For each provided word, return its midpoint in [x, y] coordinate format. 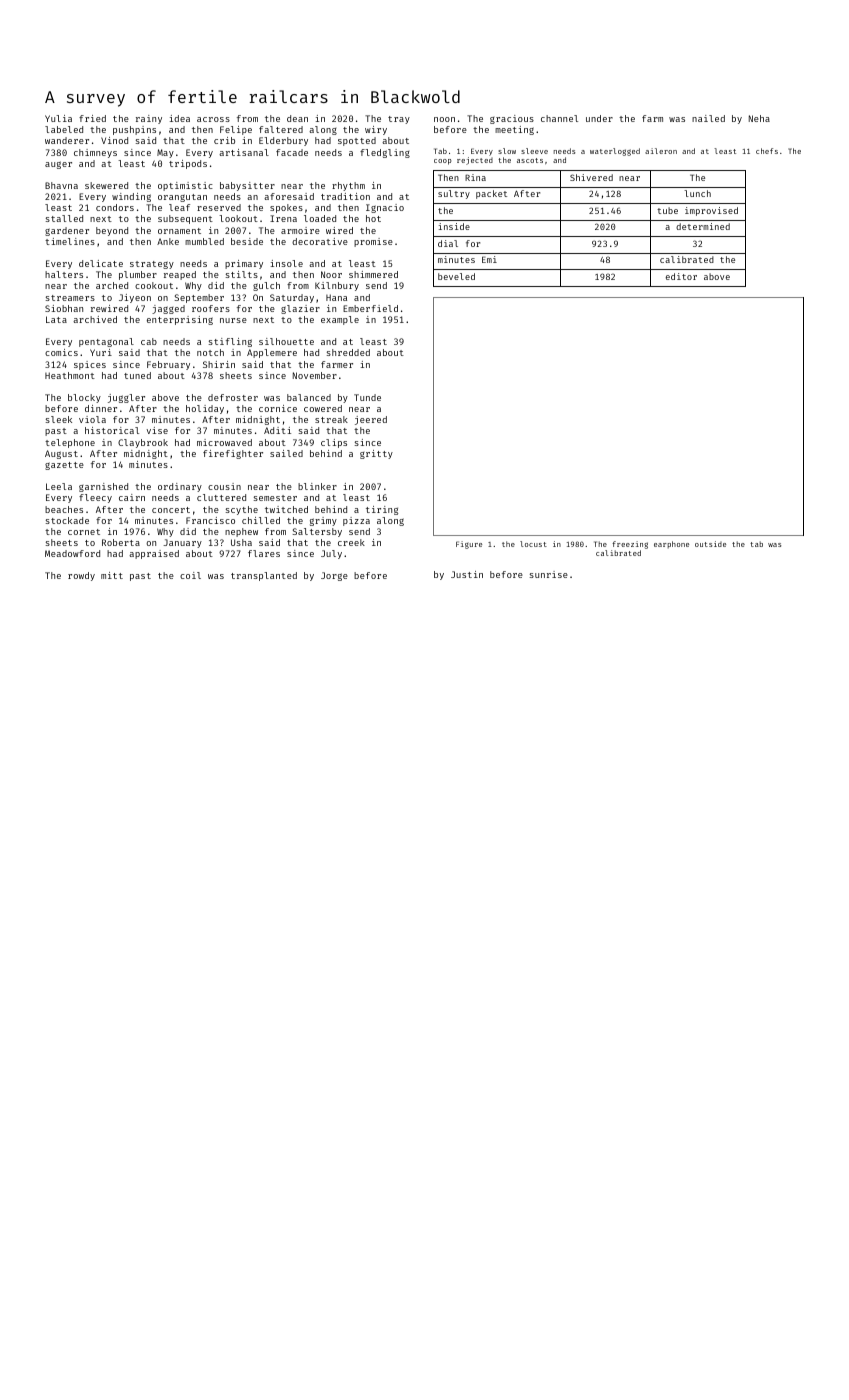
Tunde [367, 397]
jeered [371, 420]
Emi [489, 259]
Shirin [219, 364]
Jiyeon [135, 298]
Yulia [58, 118]
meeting [514, 130]
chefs [767, 151]
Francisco [210, 520]
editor [681, 276]
